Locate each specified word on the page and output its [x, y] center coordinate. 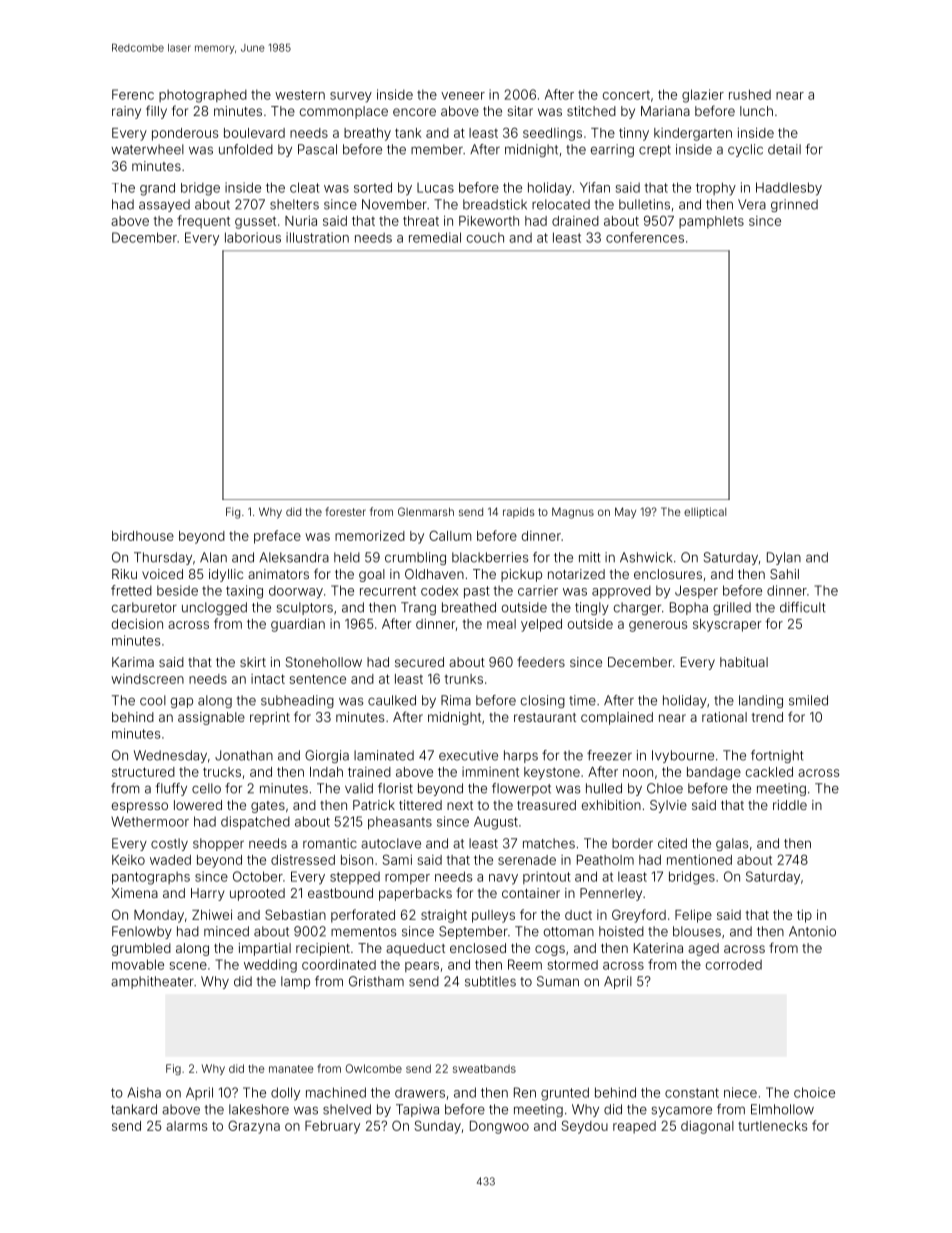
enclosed [478, 948]
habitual [744, 662]
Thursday [163, 558]
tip [804, 916]
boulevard [254, 133]
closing [543, 701]
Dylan [784, 558]
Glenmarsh [426, 511]
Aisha [144, 1092]
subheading [297, 701]
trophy [716, 189]
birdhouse [143, 536]
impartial [265, 949]
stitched [591, 111]
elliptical [705, 512]
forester [345, 511]
